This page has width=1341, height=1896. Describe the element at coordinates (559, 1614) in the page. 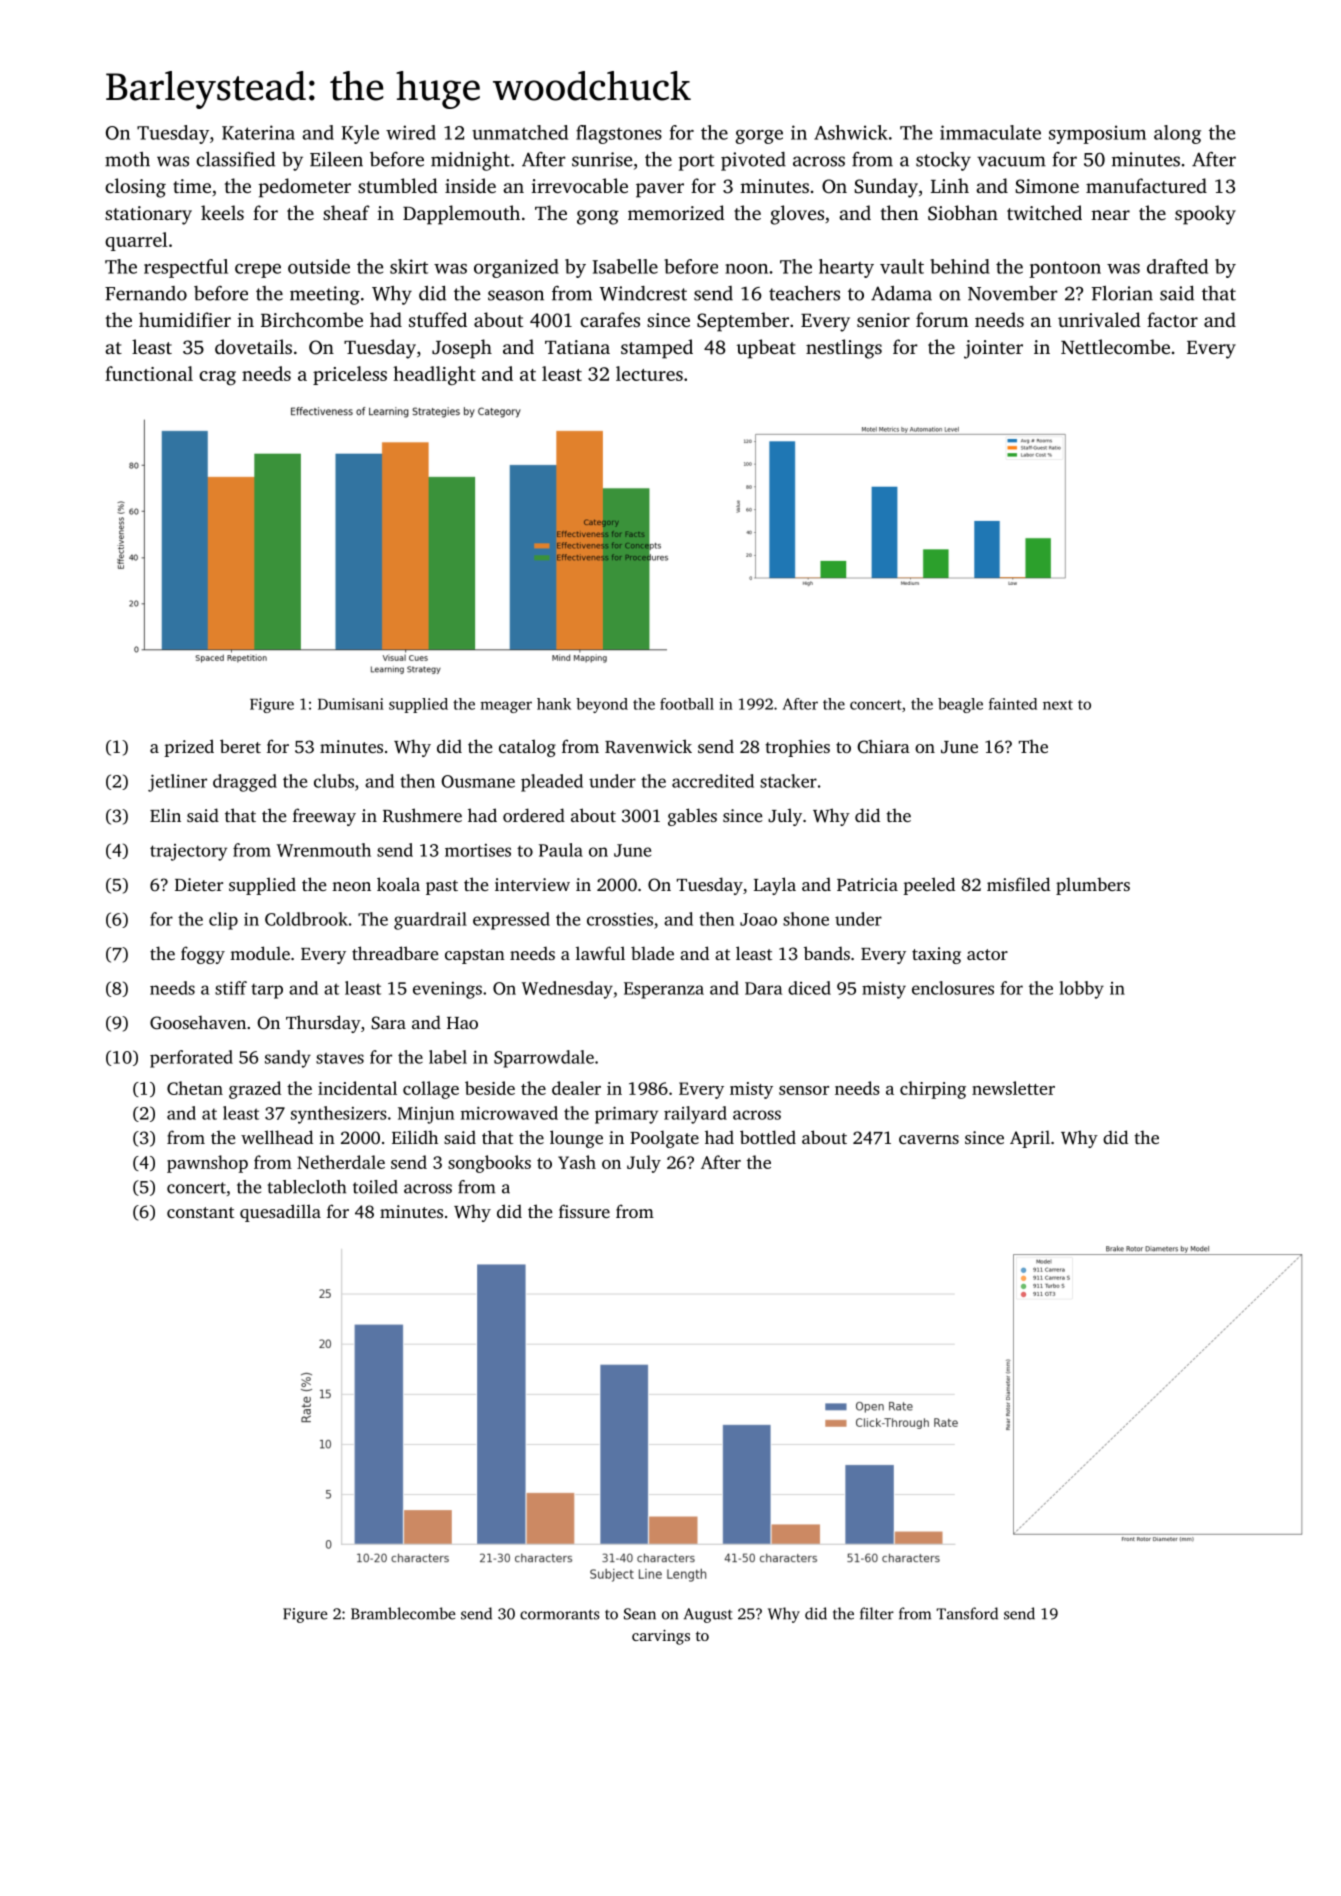

I see `cormorants` at that location.
